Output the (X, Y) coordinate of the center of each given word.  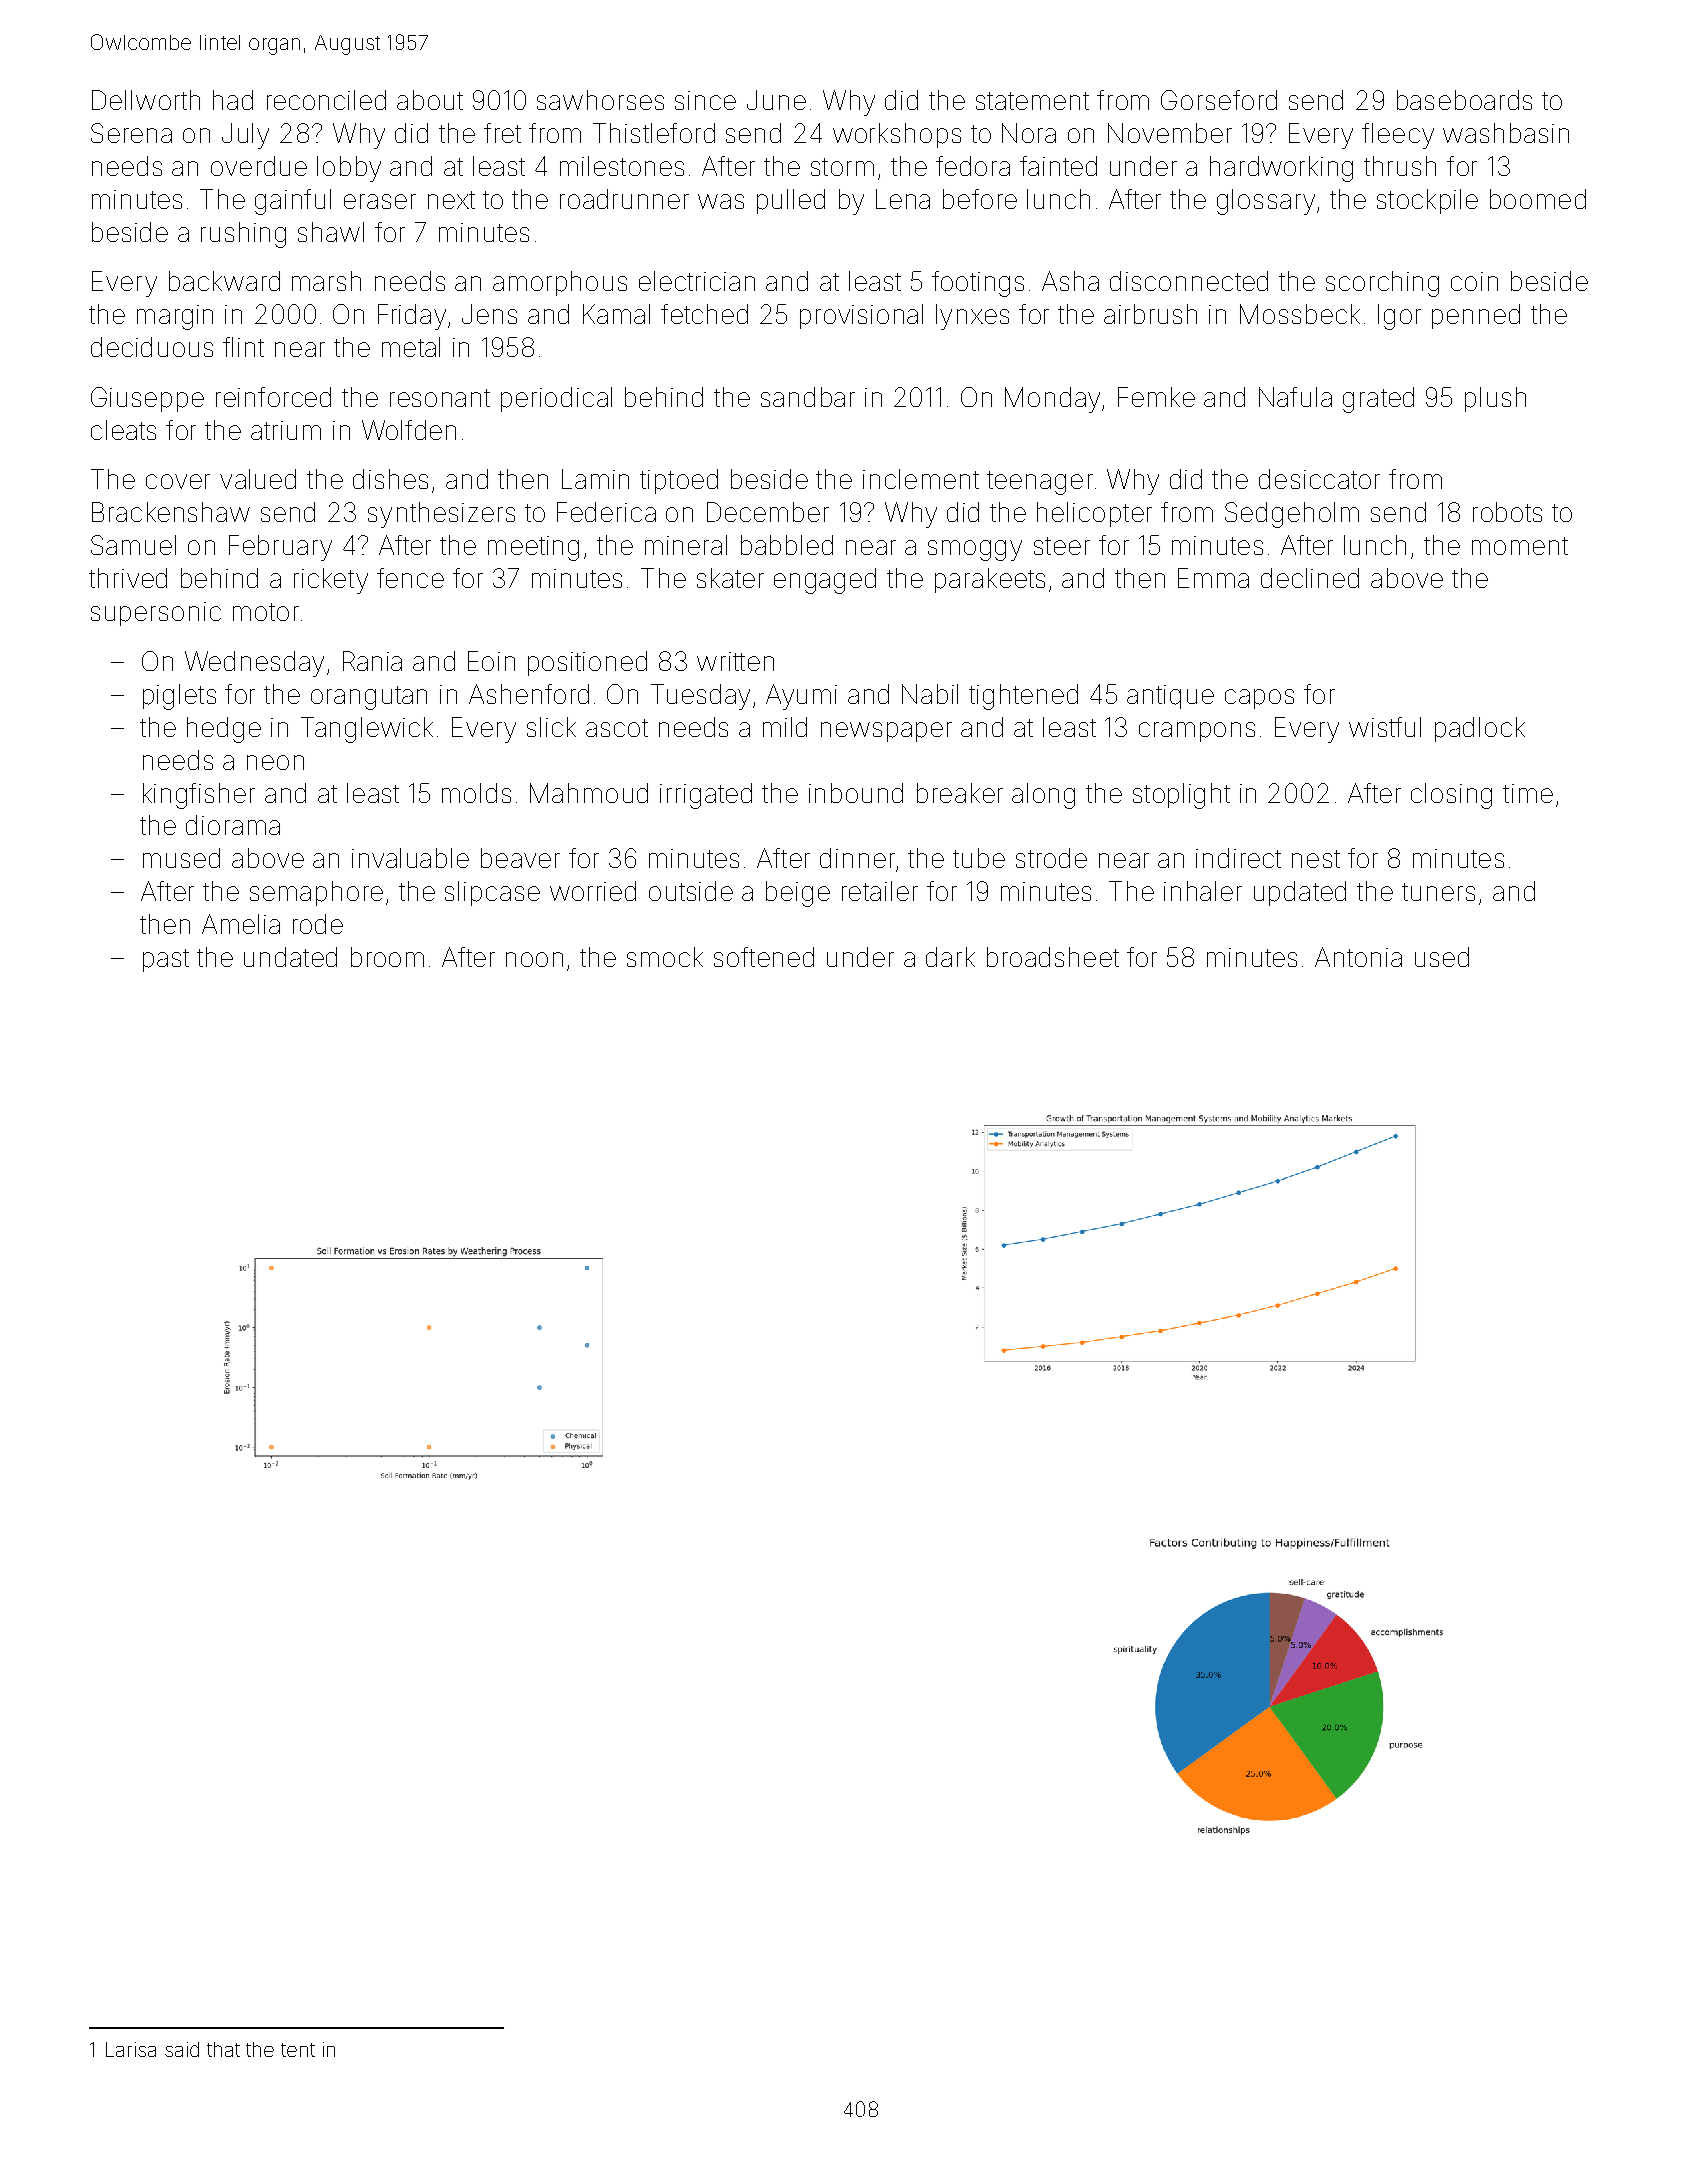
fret (502, 133)
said (182, 2049)
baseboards (1464, 100)
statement (1032, 101)
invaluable (410, 858)
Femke (1156, 397)
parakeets (990, 580)
